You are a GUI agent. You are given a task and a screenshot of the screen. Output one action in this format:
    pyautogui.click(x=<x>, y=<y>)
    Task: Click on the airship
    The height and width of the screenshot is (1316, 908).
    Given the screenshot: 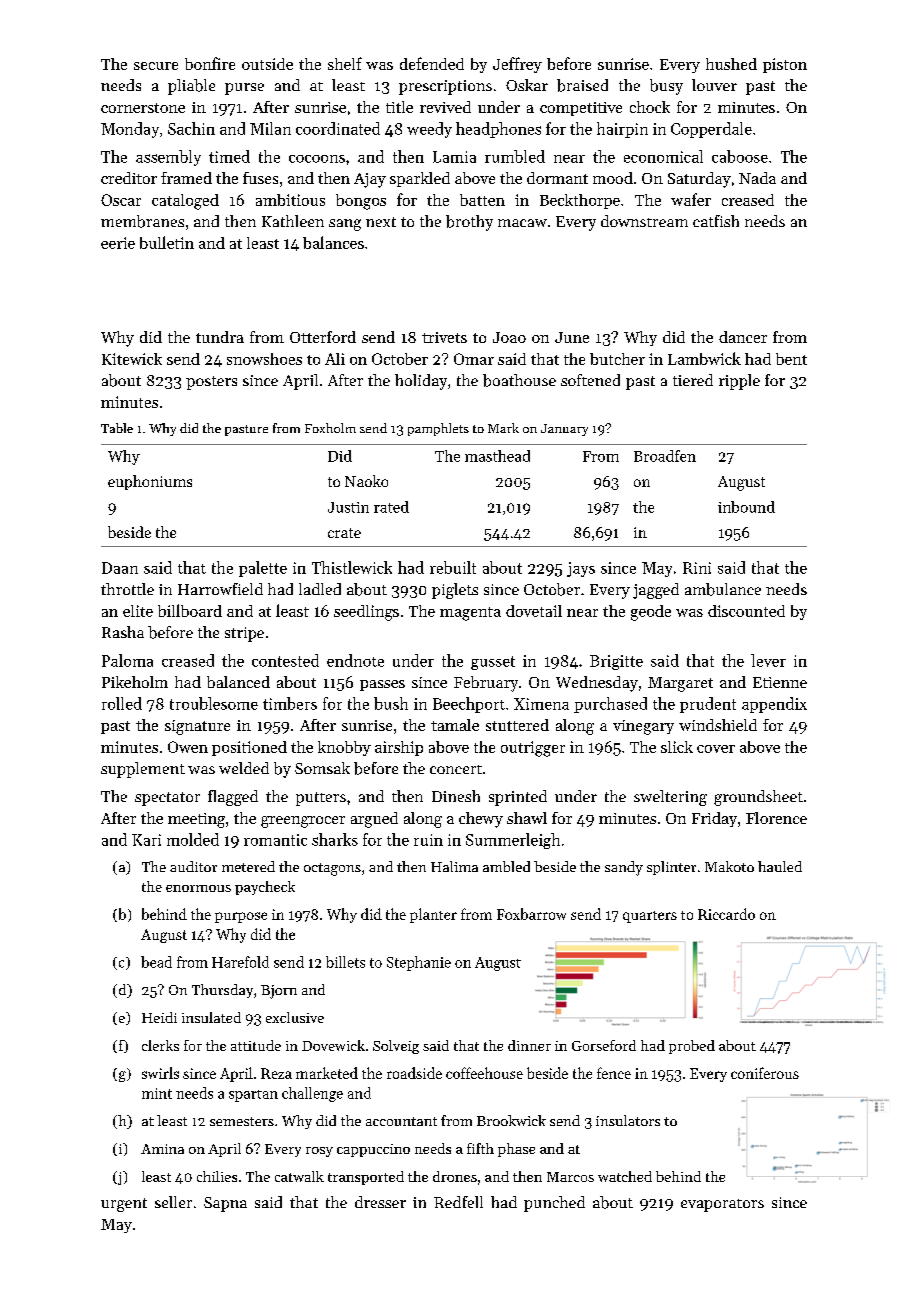 What is the action you would take?
    pyautogui.click(x=399, y=748)
